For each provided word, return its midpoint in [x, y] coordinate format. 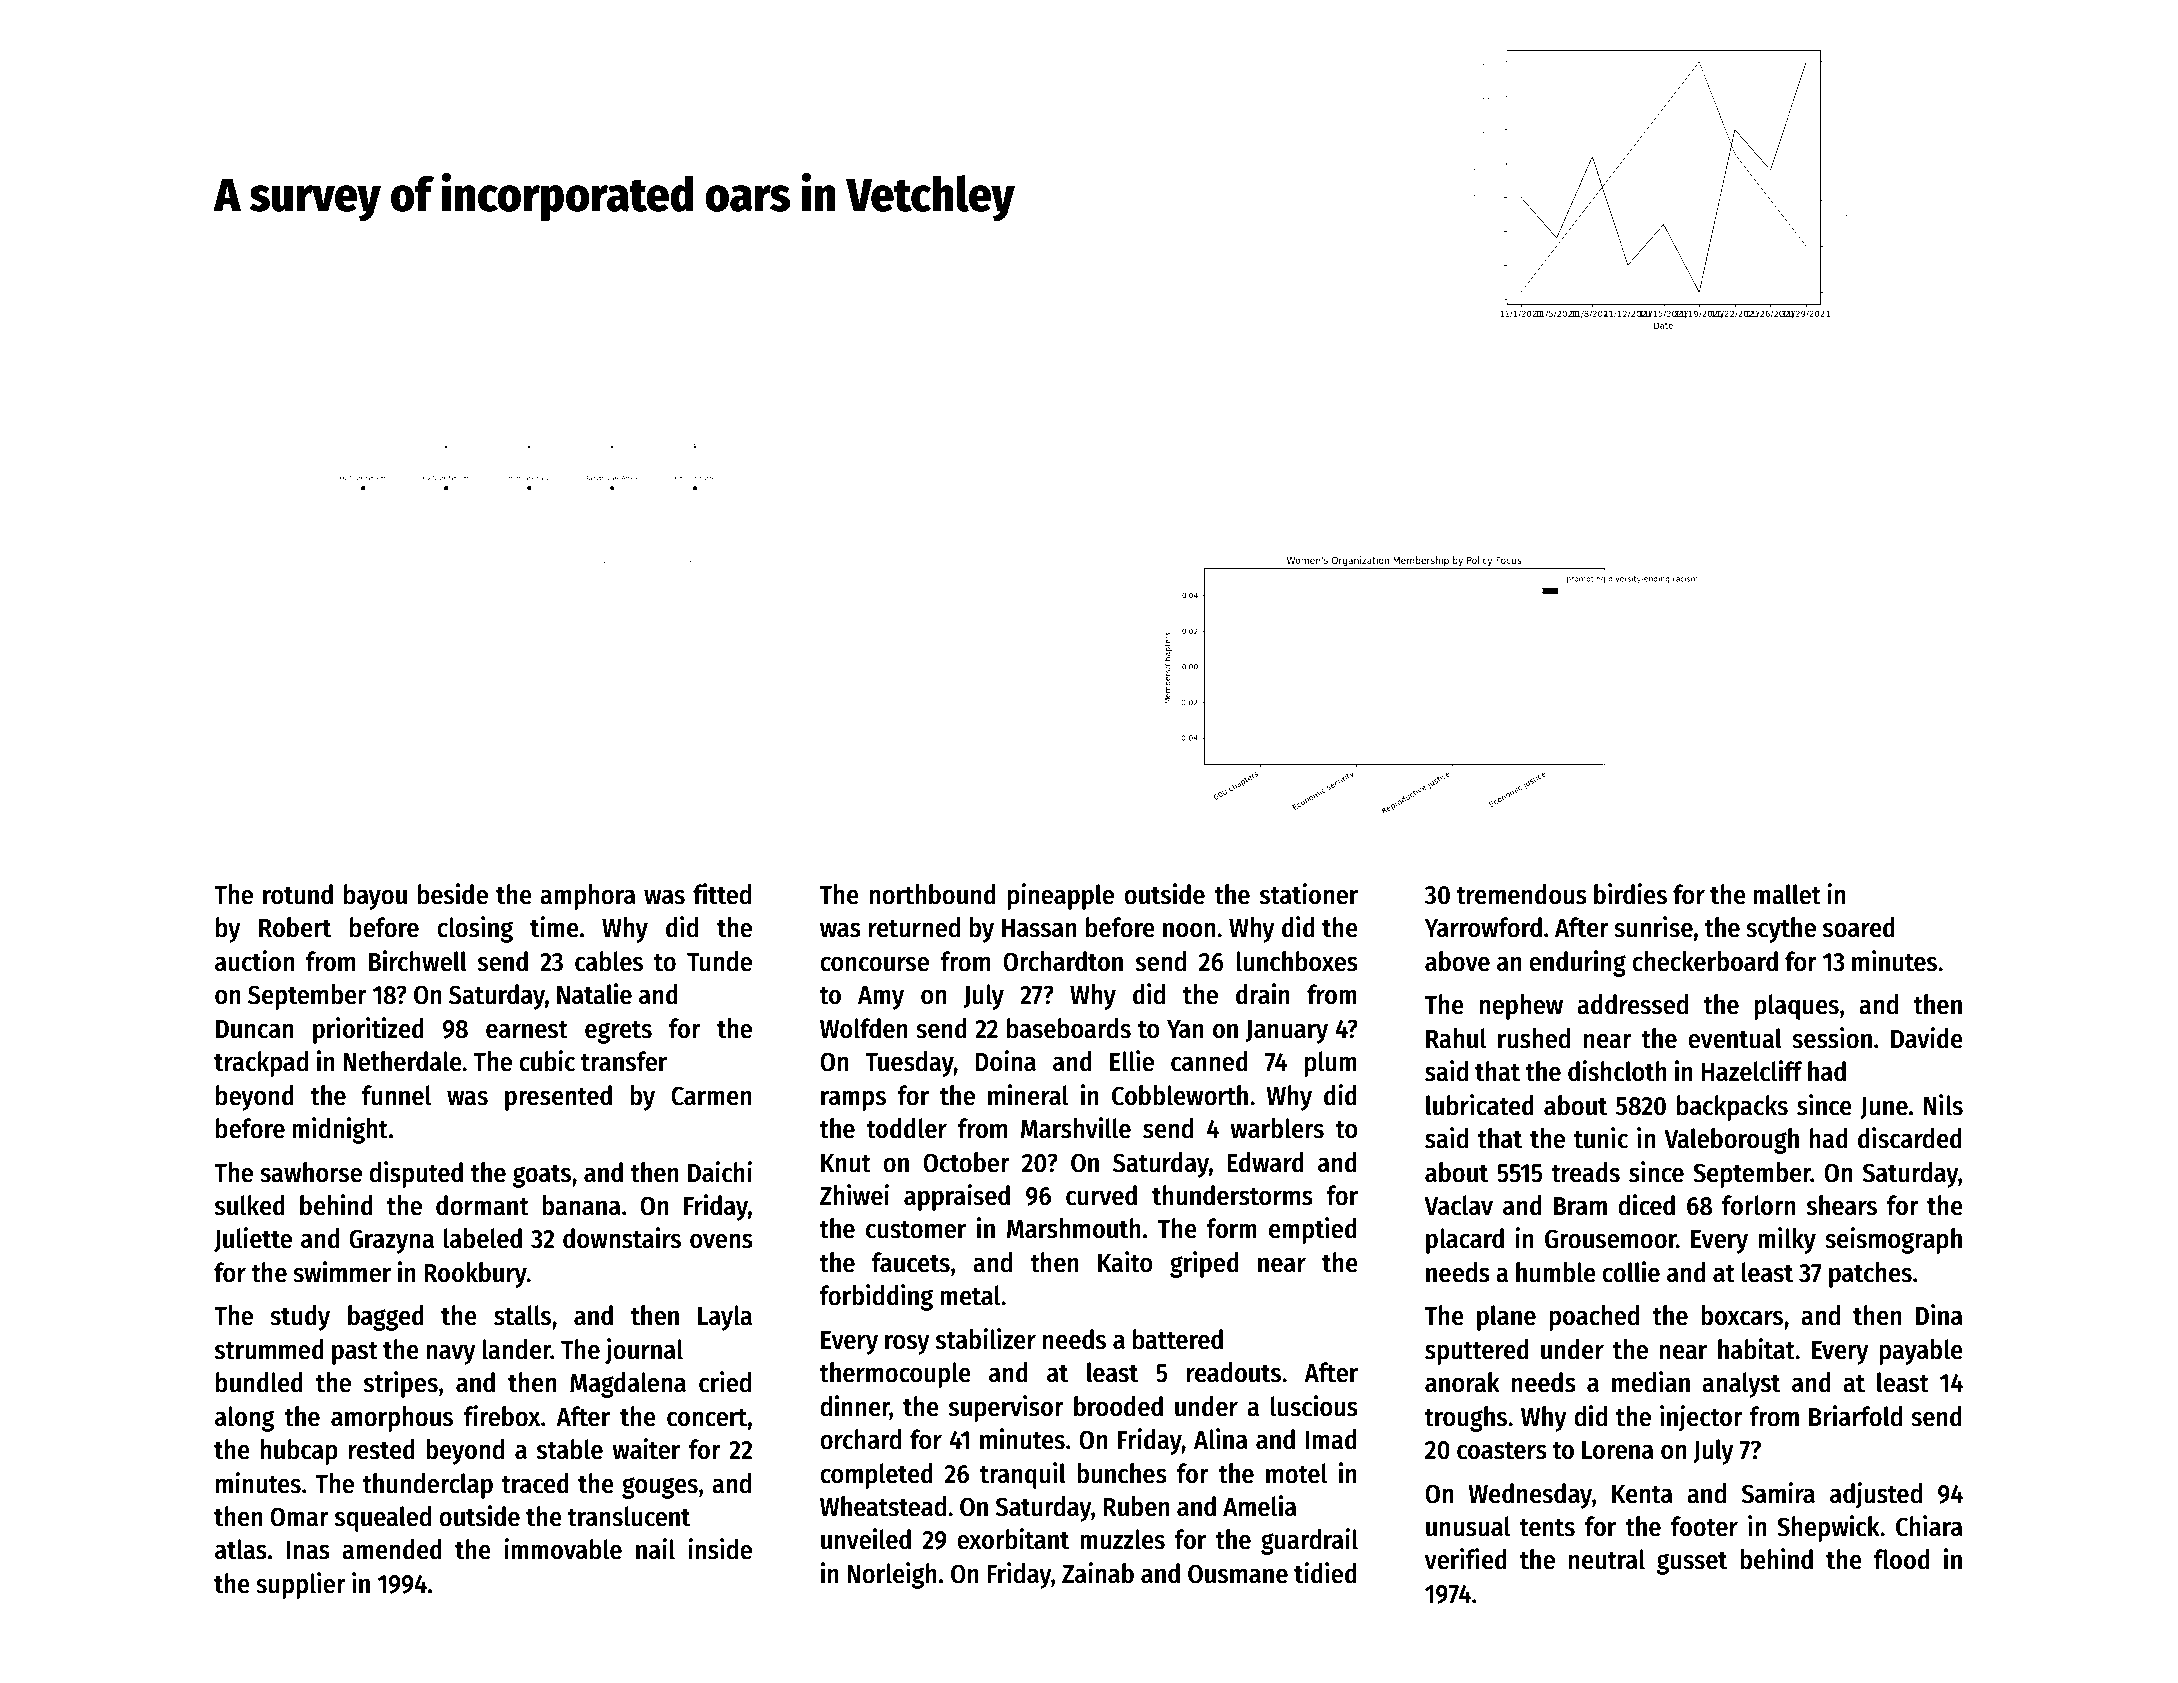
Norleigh [892, 1575]
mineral [1028, 1095]
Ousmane [1238, 1574]
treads [1585, 1172]
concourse [874, 964]
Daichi [720, 1172]
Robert [295, 927]
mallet [1787, 894]
